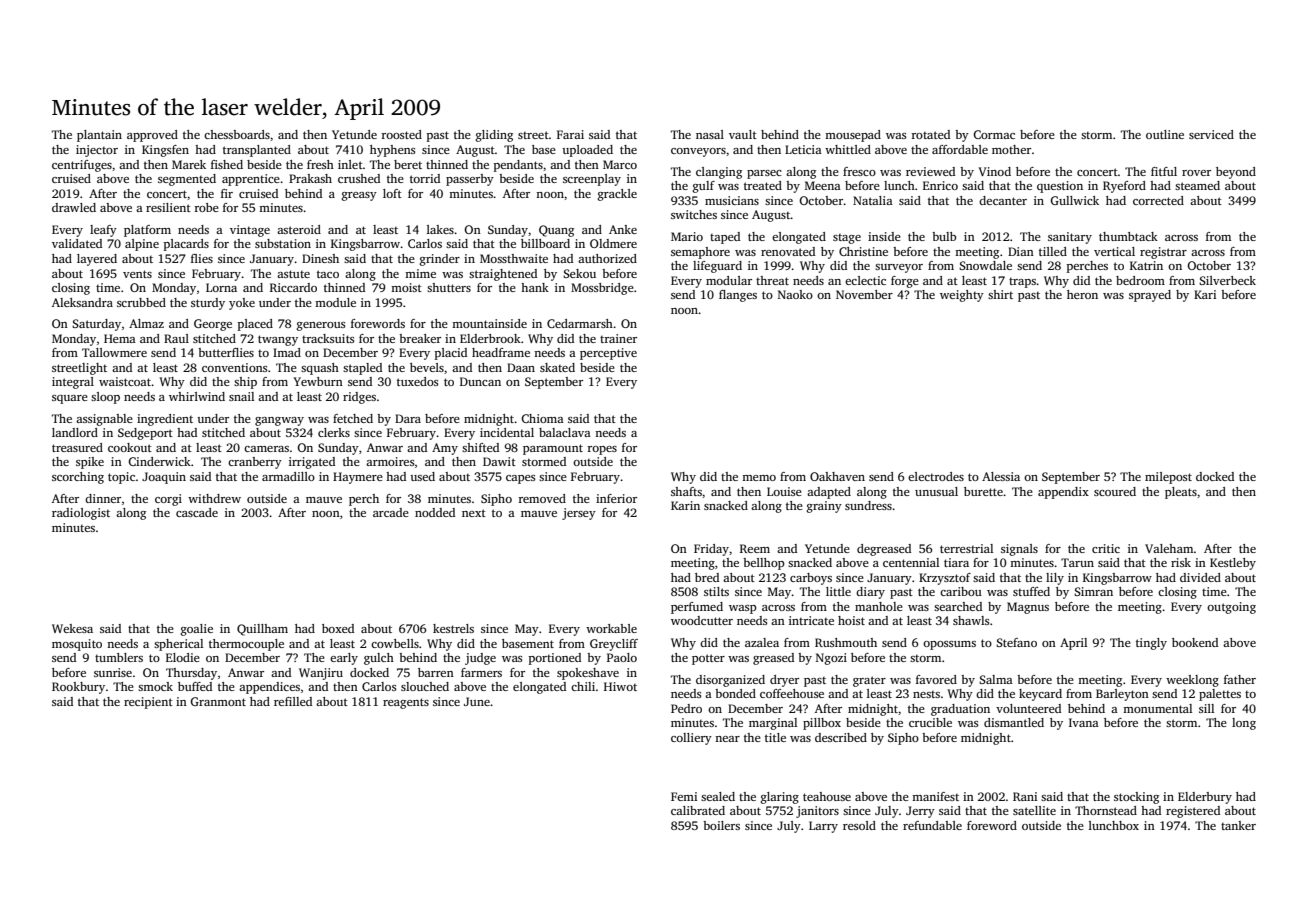 The image size is (1308, 924). I want to click on signals, so click(1019, 550).
